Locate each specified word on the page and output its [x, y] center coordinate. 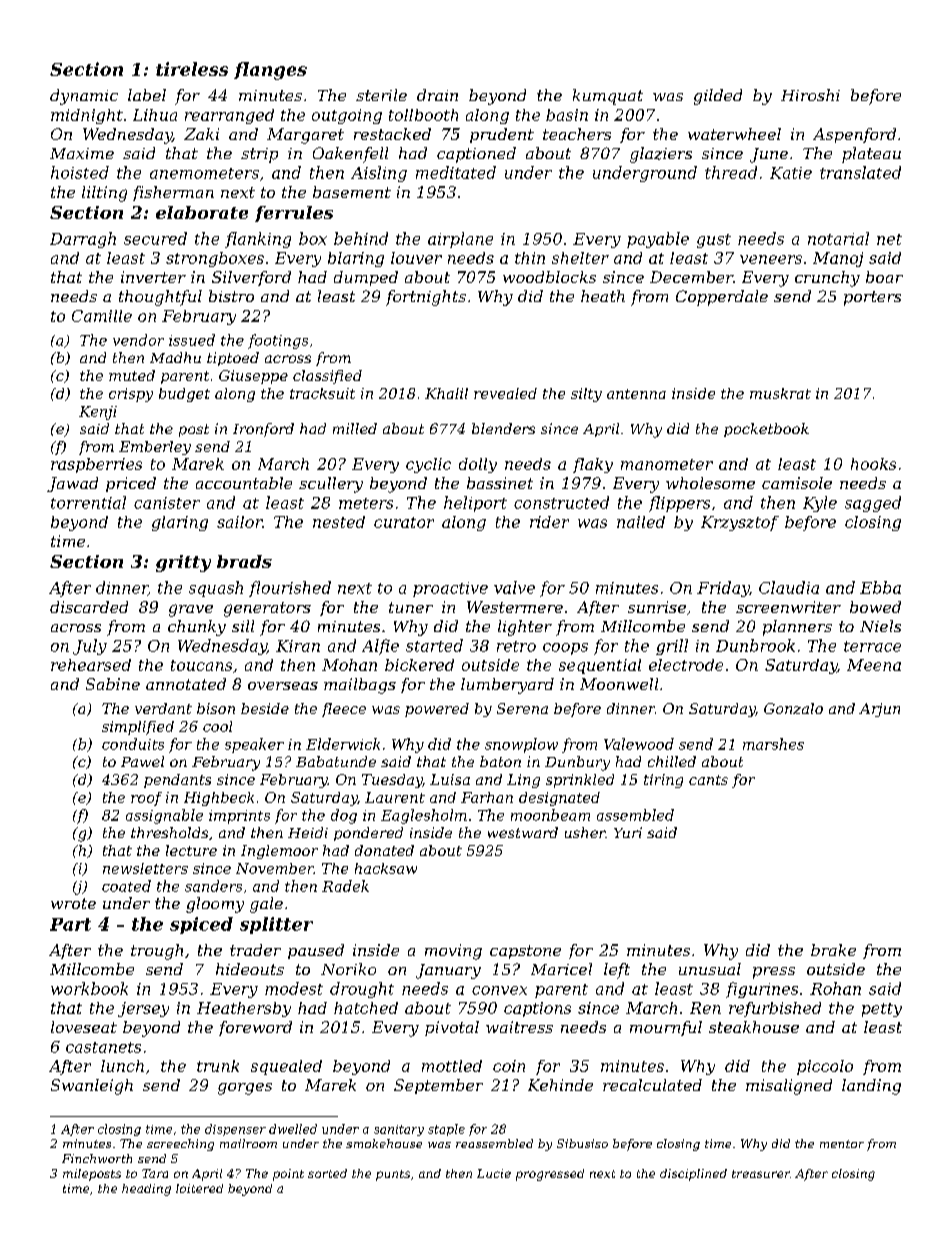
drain [437, 95]
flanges [270, 71]
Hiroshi [810, 95]
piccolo [825, 1067]
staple [446, 1130]
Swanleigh [92, 1087]
